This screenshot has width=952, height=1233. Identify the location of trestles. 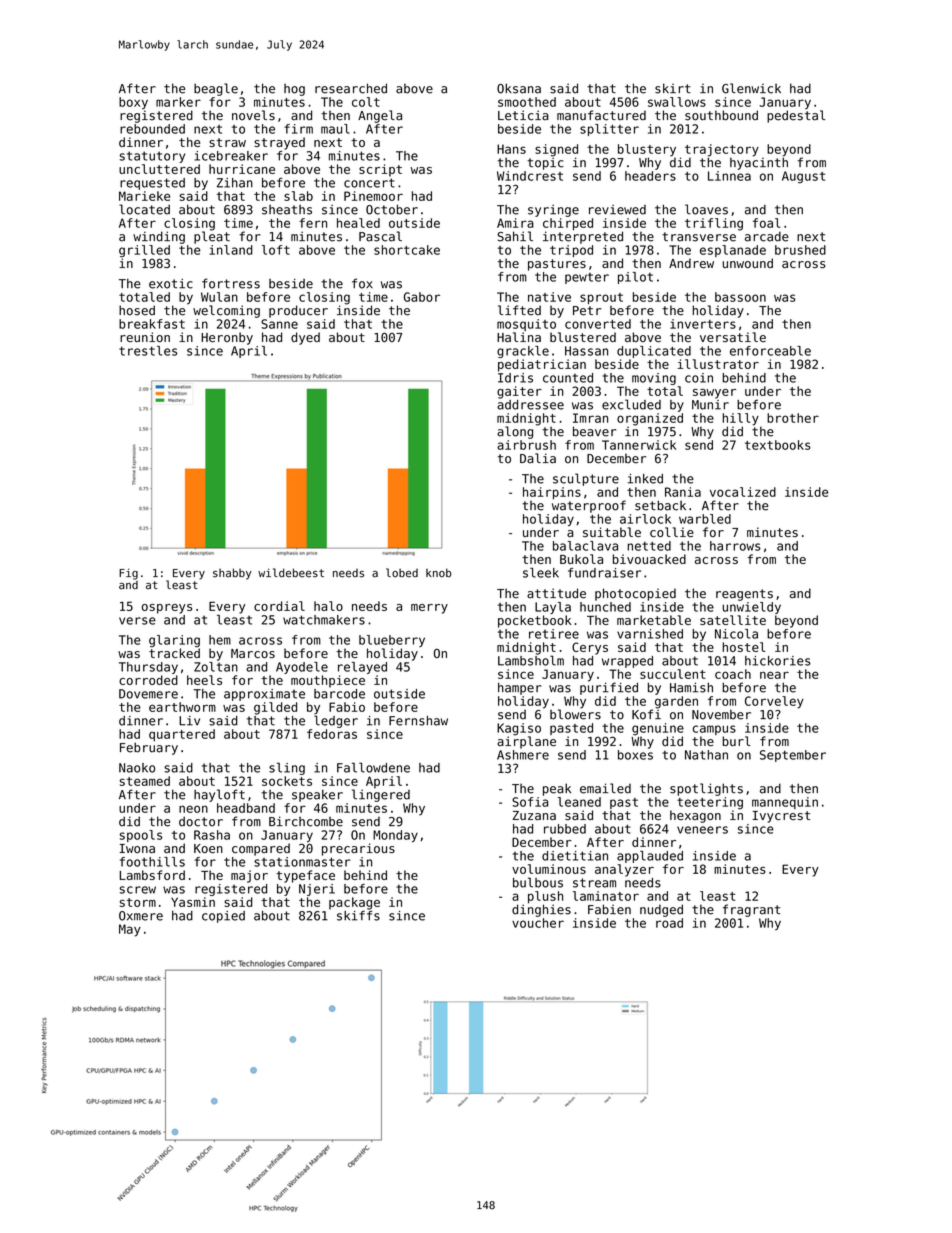
(148, 351).
